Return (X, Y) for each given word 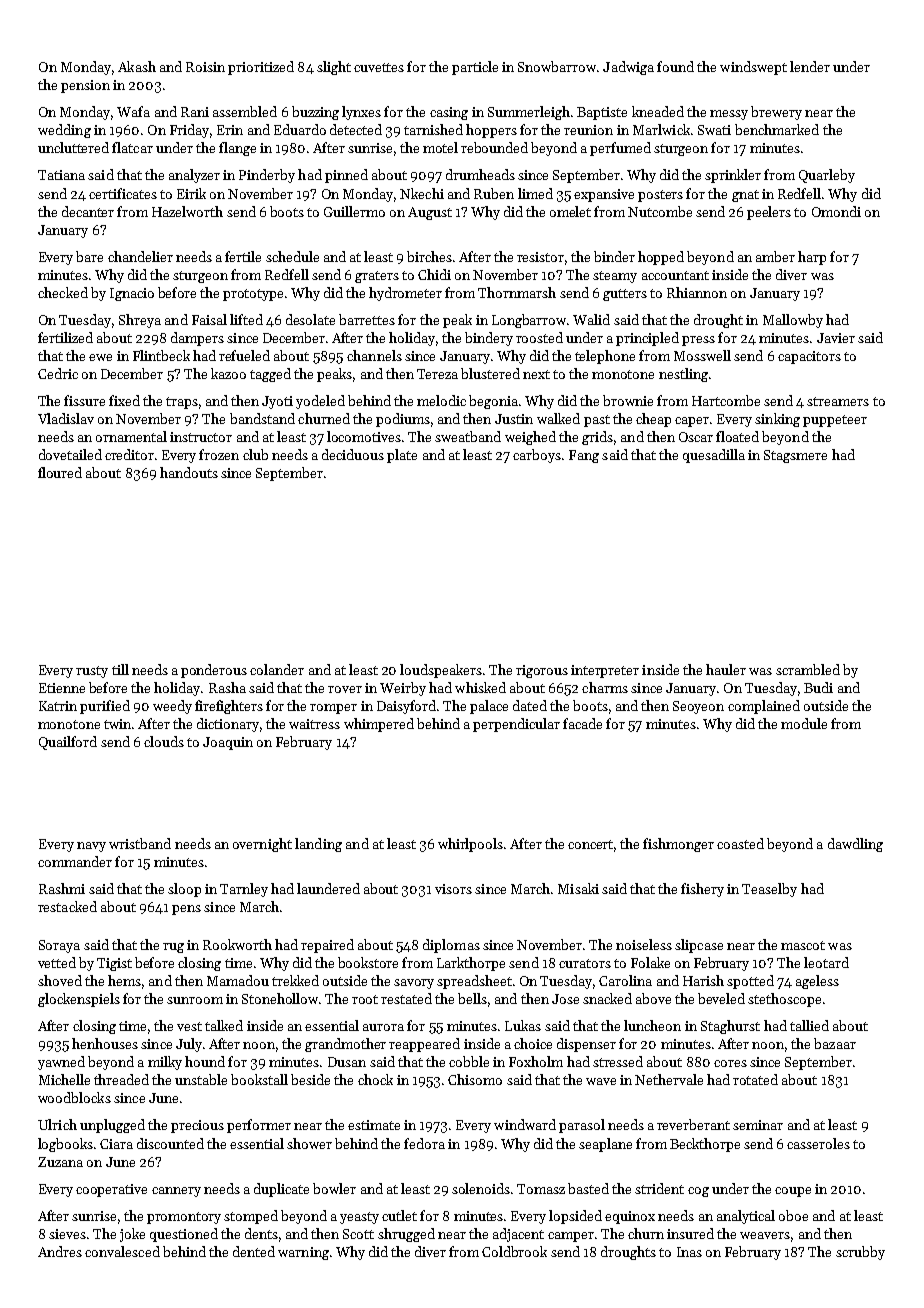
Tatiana (61, 175)
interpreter (605, 671)
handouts (189, 472)
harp (812, 258)
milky (165, 1063)
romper (333, 709)
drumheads (480, 174)
